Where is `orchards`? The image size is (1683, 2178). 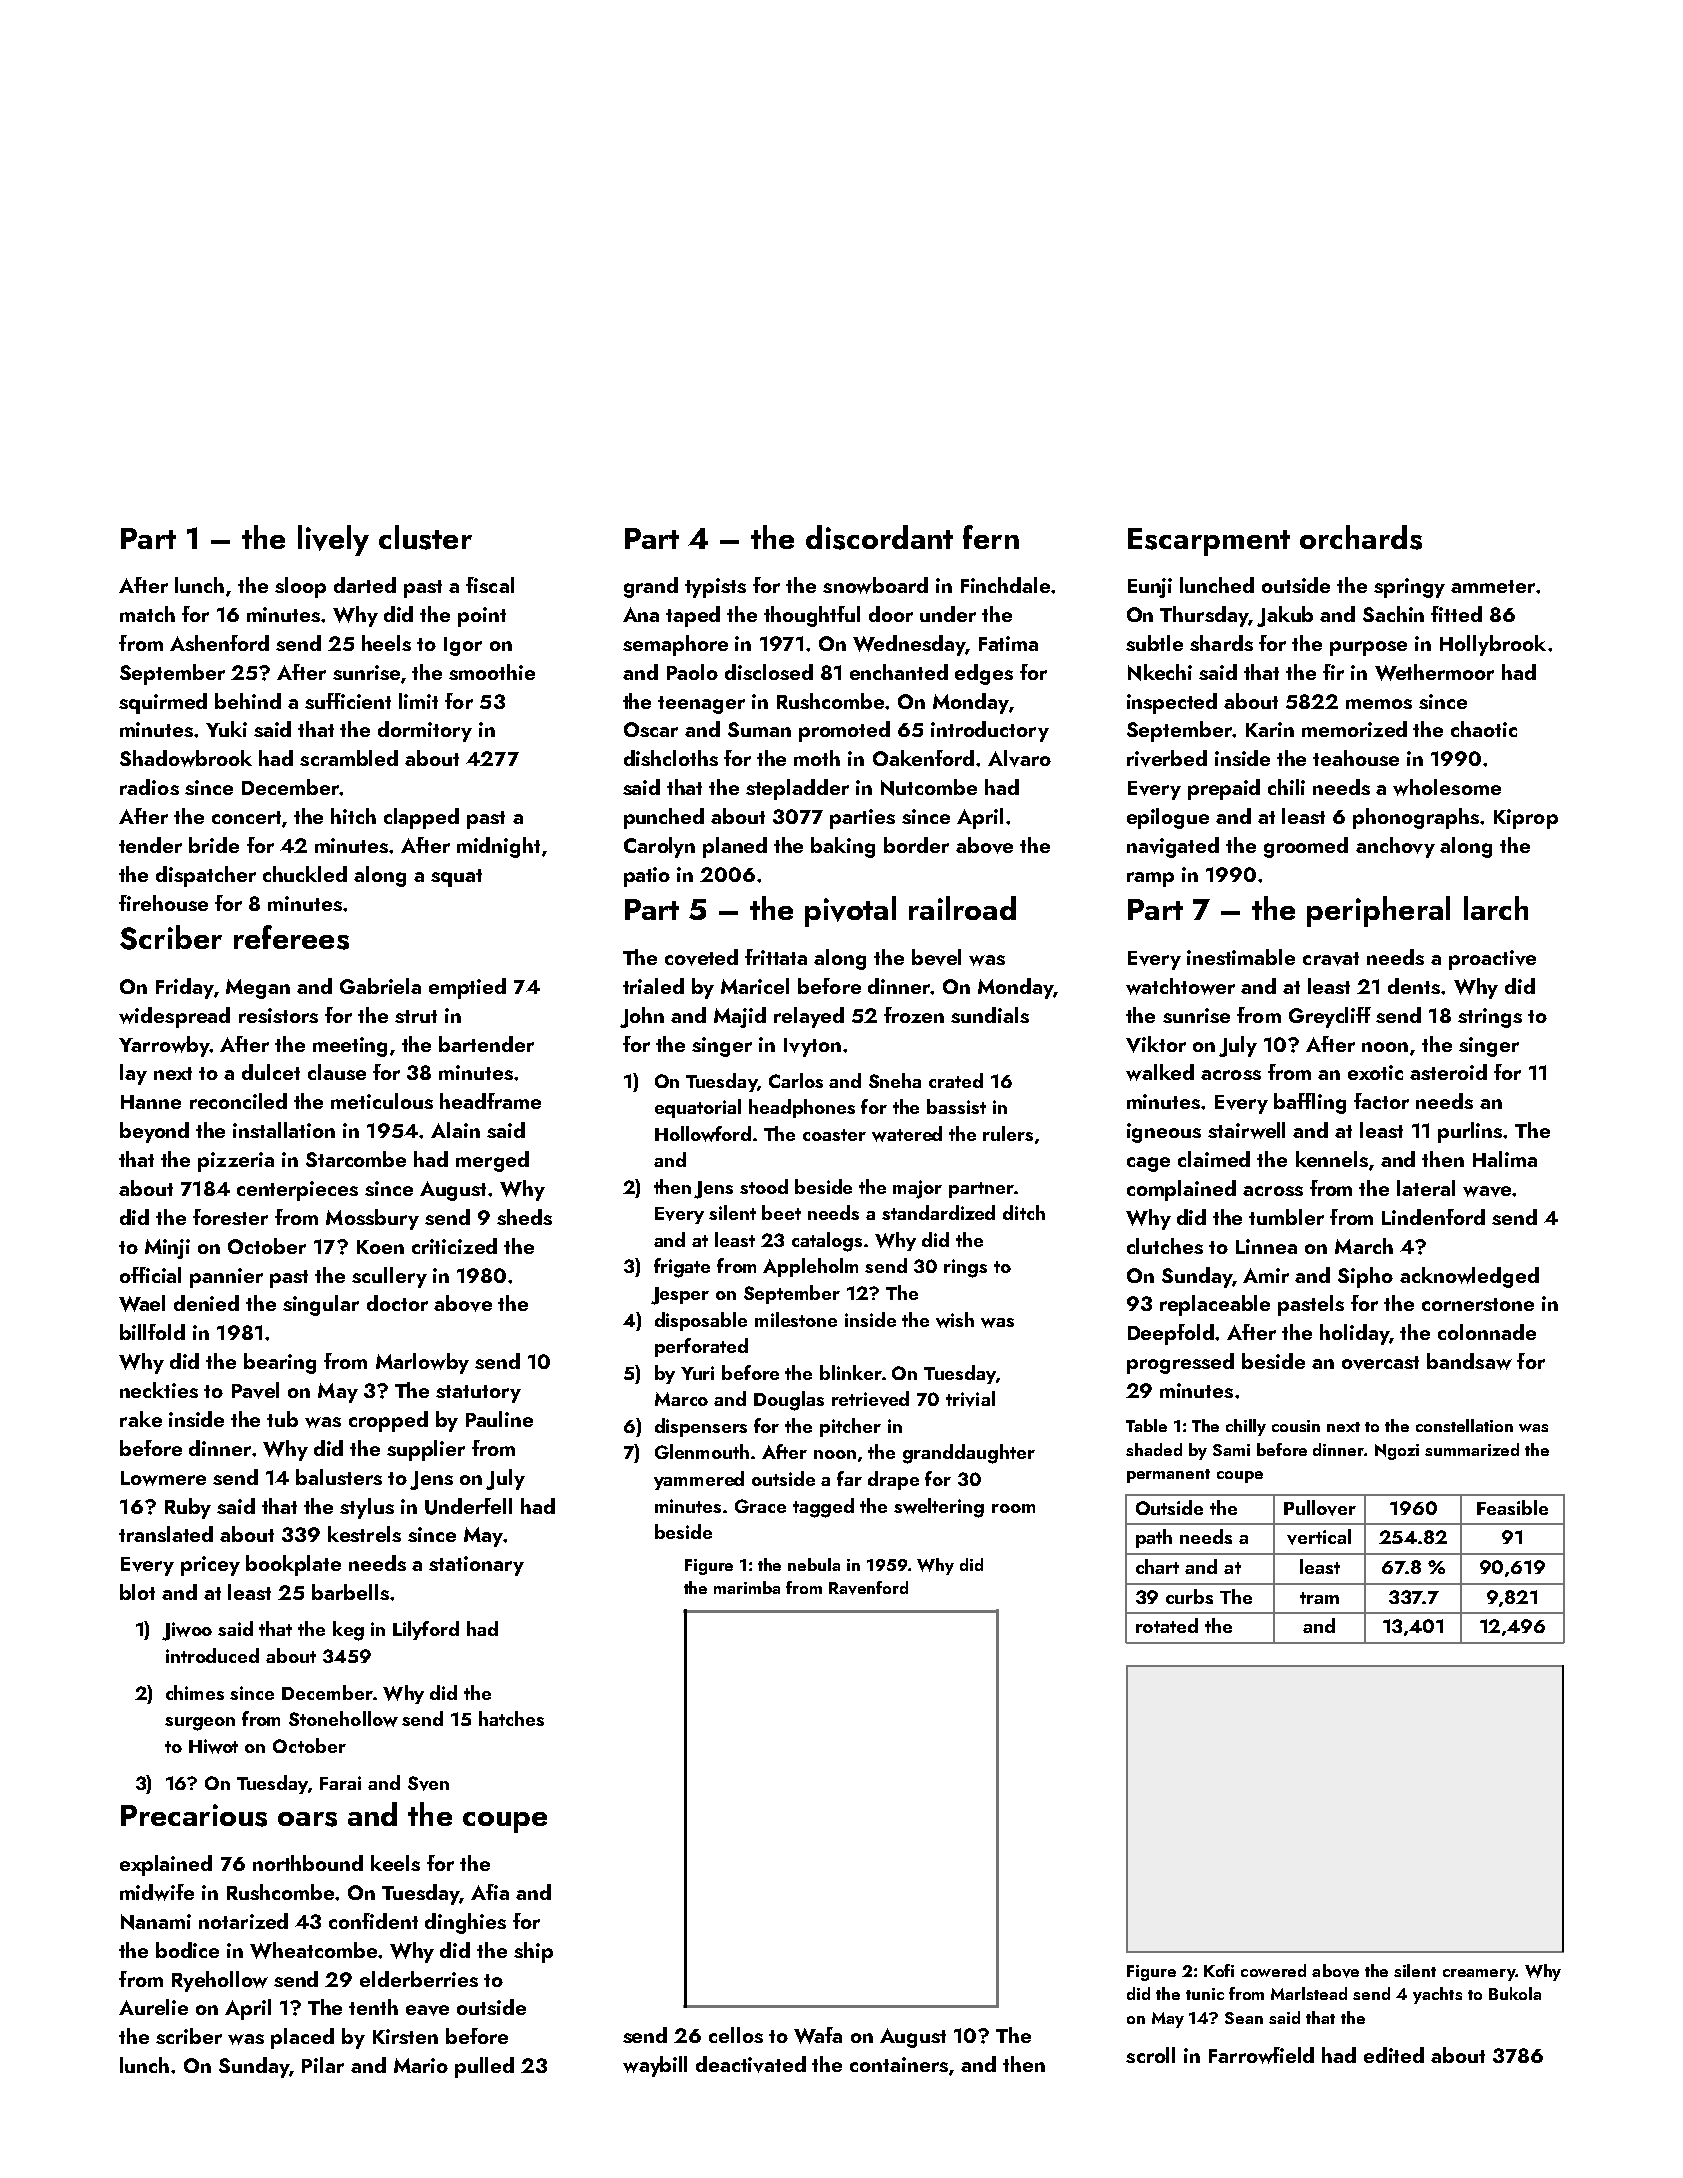 orchards is located at coordinates (1361, 537).
